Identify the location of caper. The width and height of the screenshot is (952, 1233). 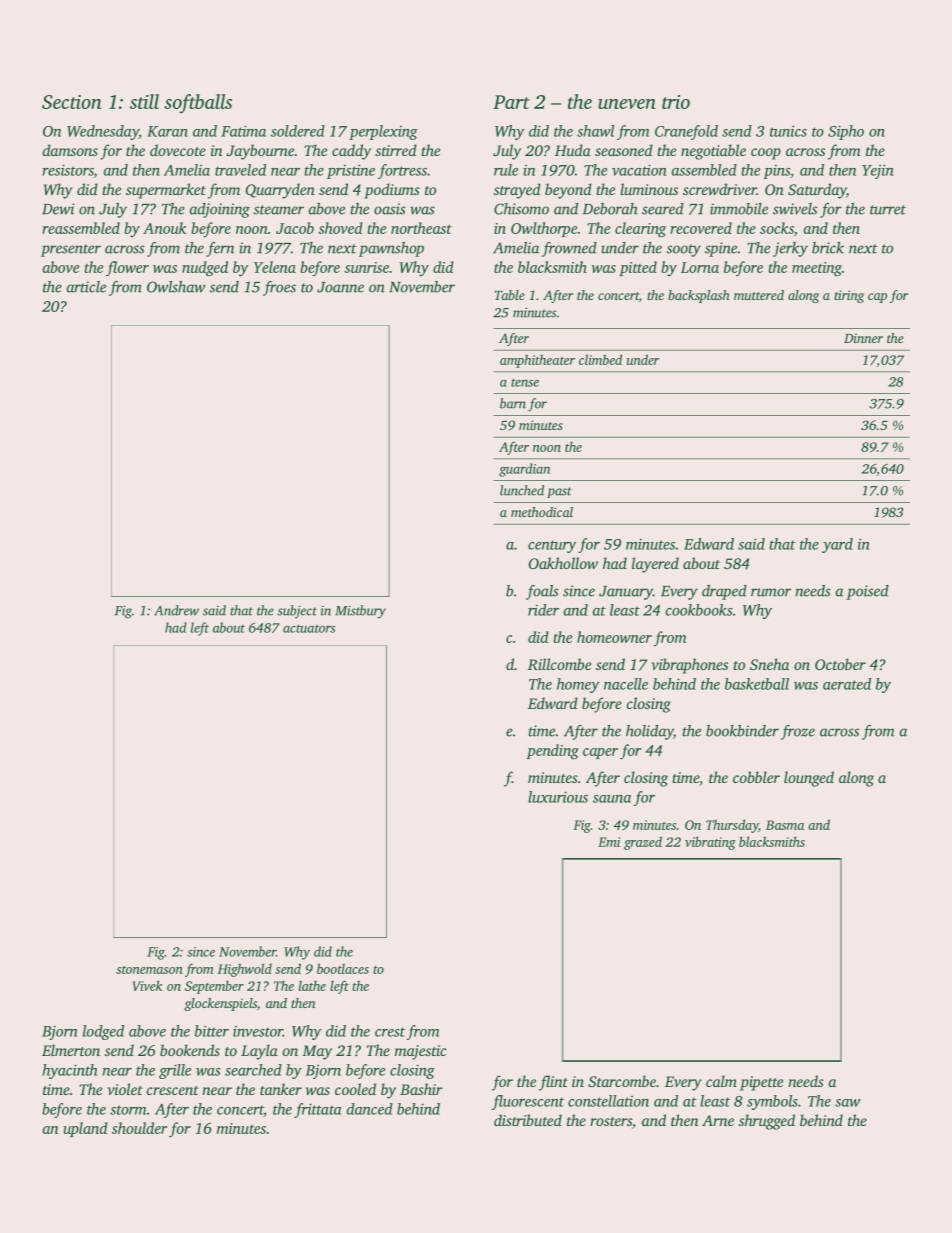
(600, 753).
